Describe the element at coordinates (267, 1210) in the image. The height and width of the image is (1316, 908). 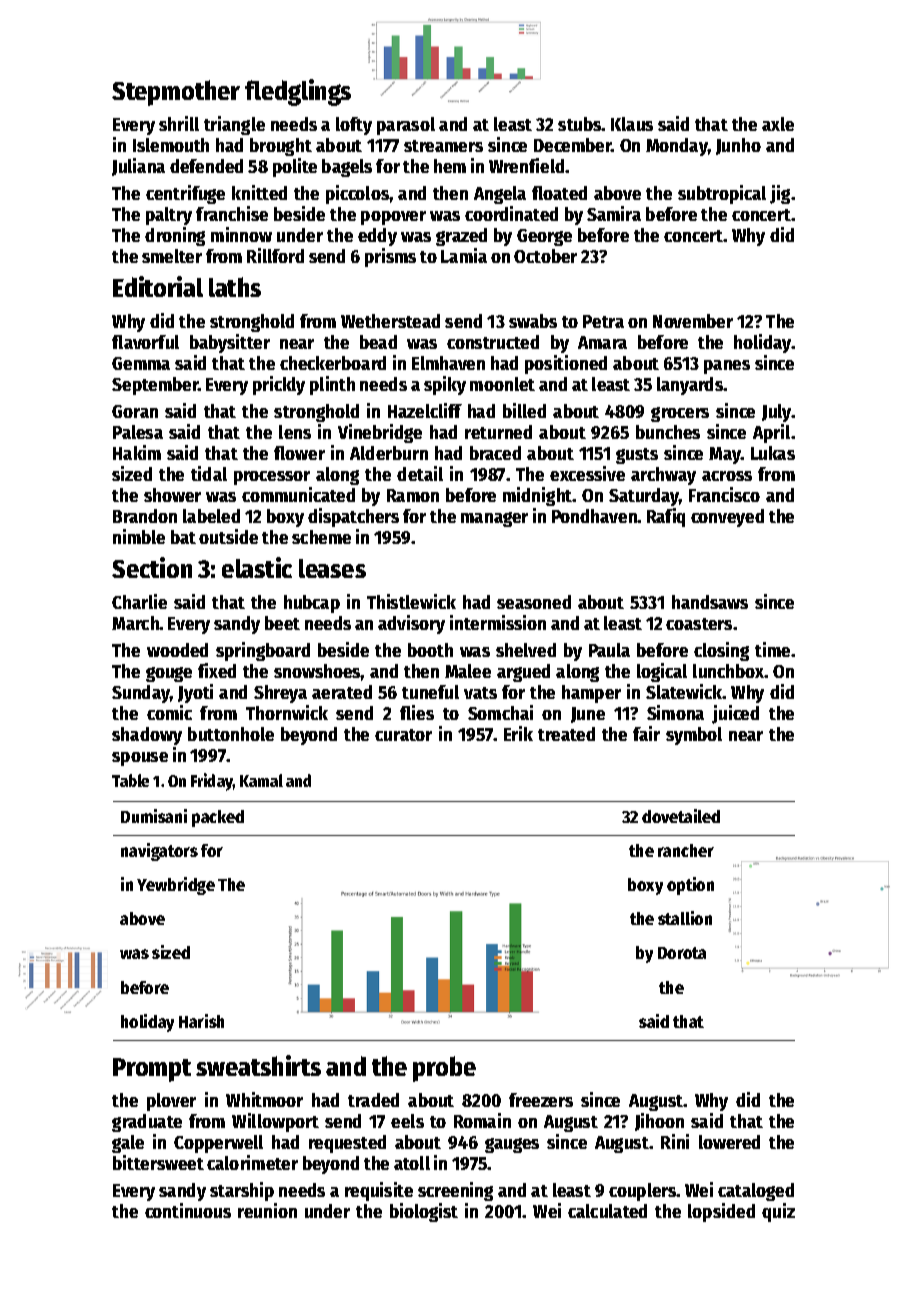
I see `reunion` at that location.
